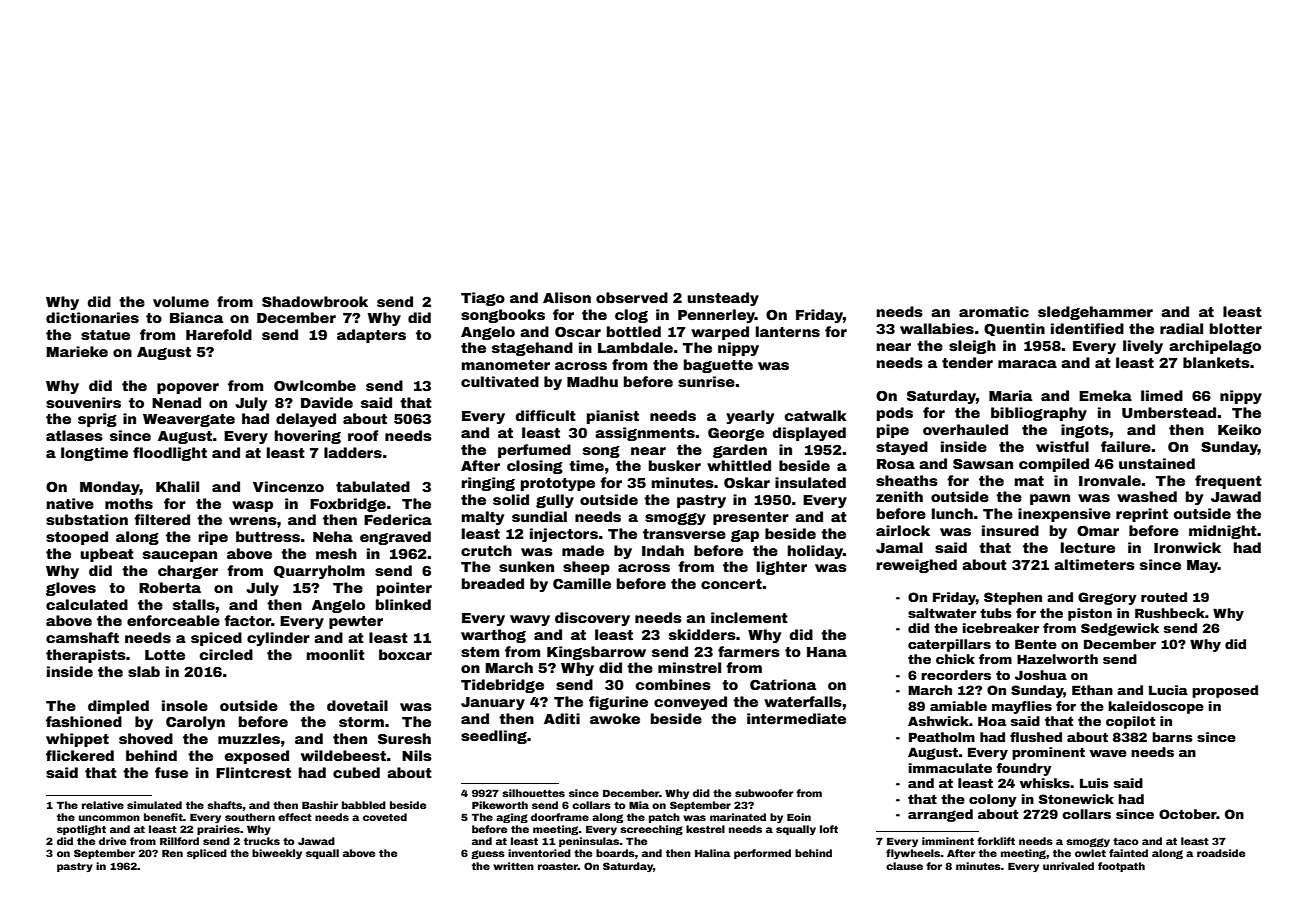  I want to click on Nils, so click(417, 755).
